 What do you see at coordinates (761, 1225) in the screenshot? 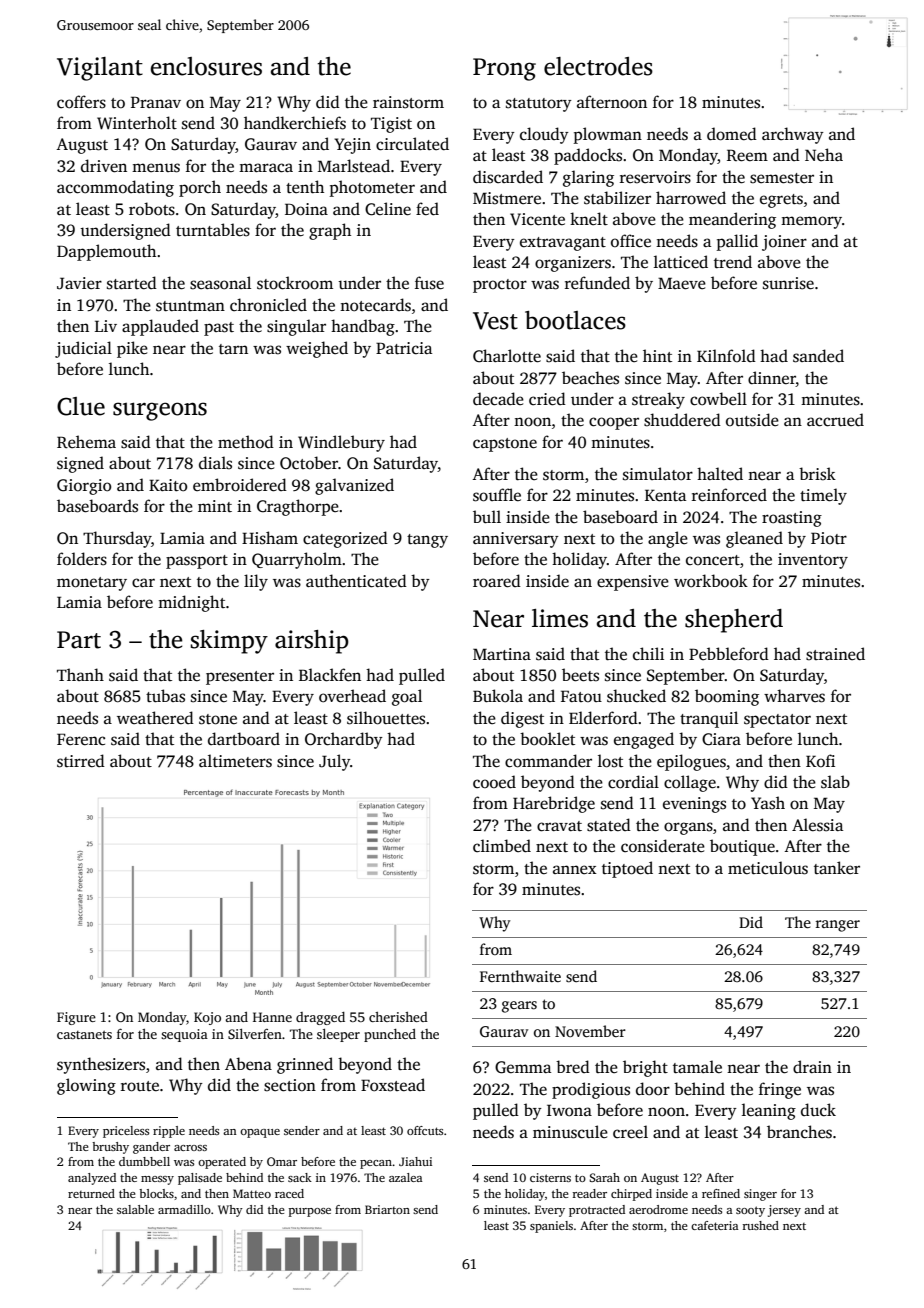
I see `rushed` at bounding box center [761, 1225].
